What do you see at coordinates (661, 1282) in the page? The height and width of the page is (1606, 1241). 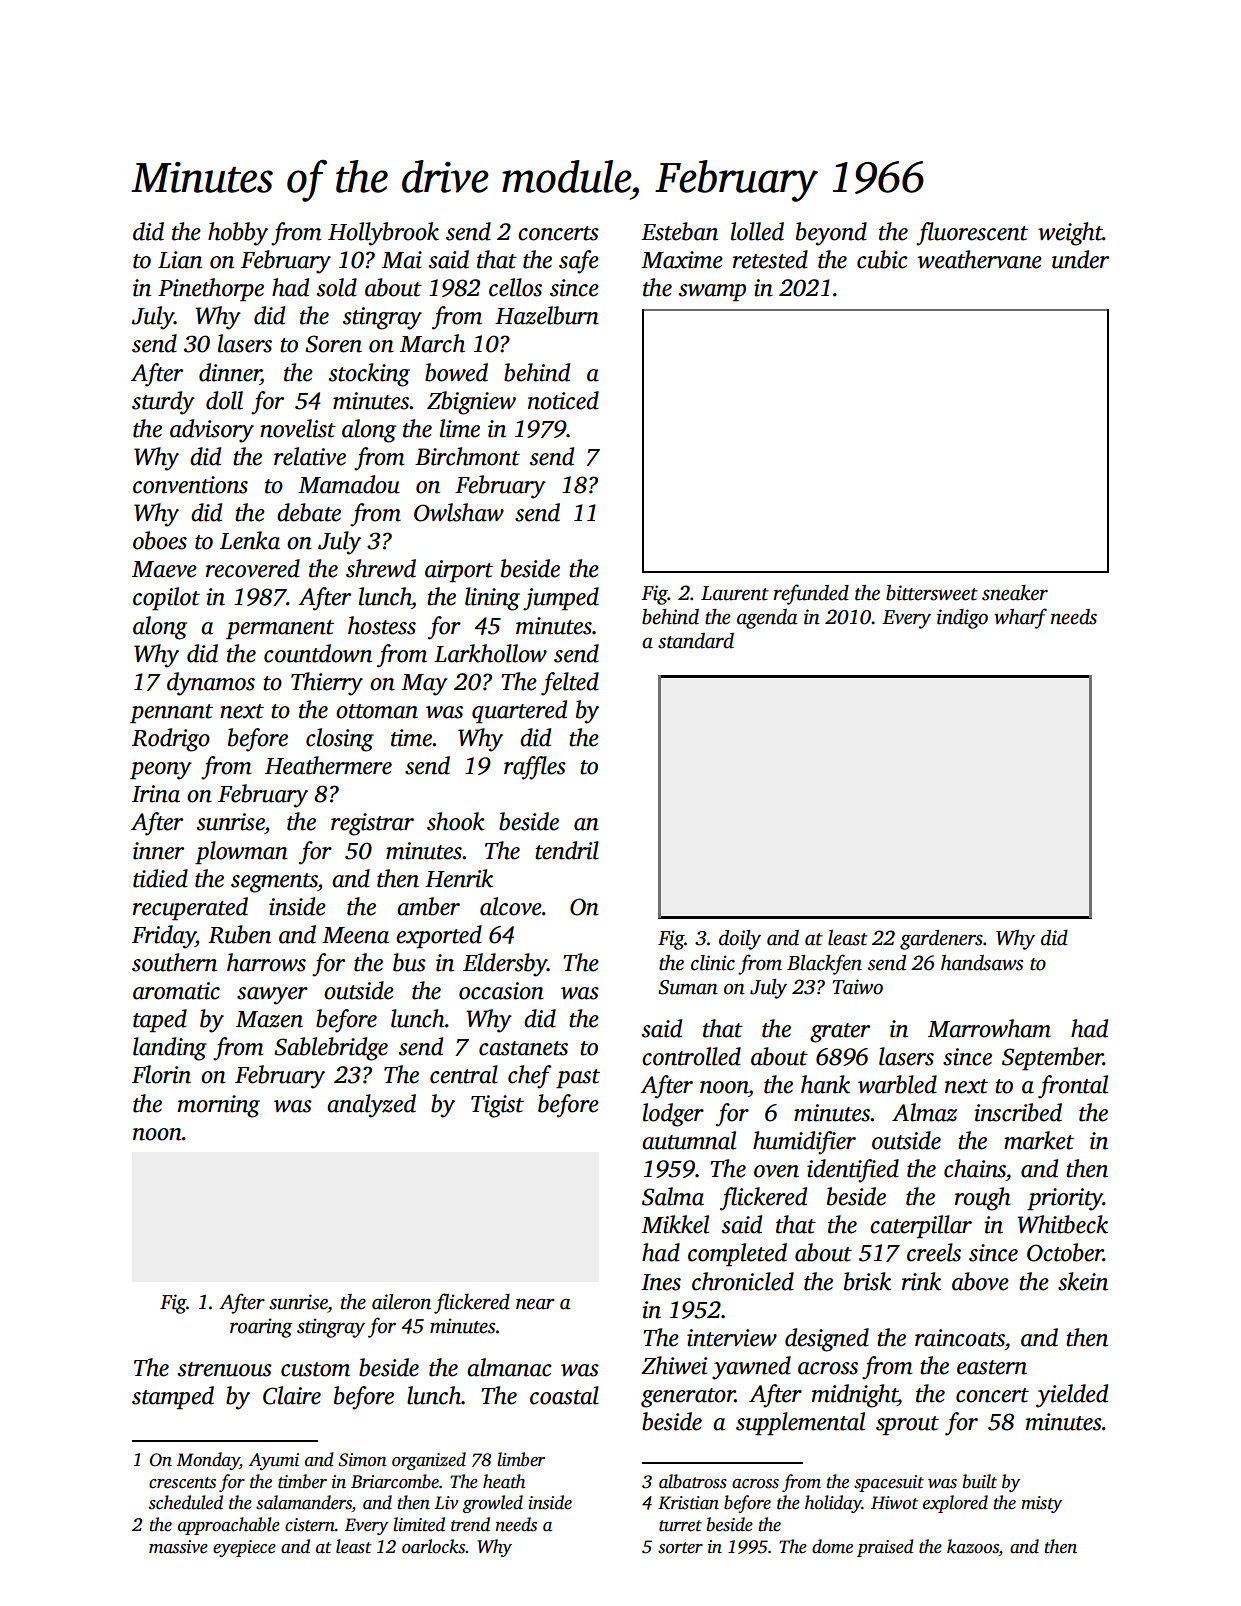 I see `Ines` at bounding box center [661, 1282].
